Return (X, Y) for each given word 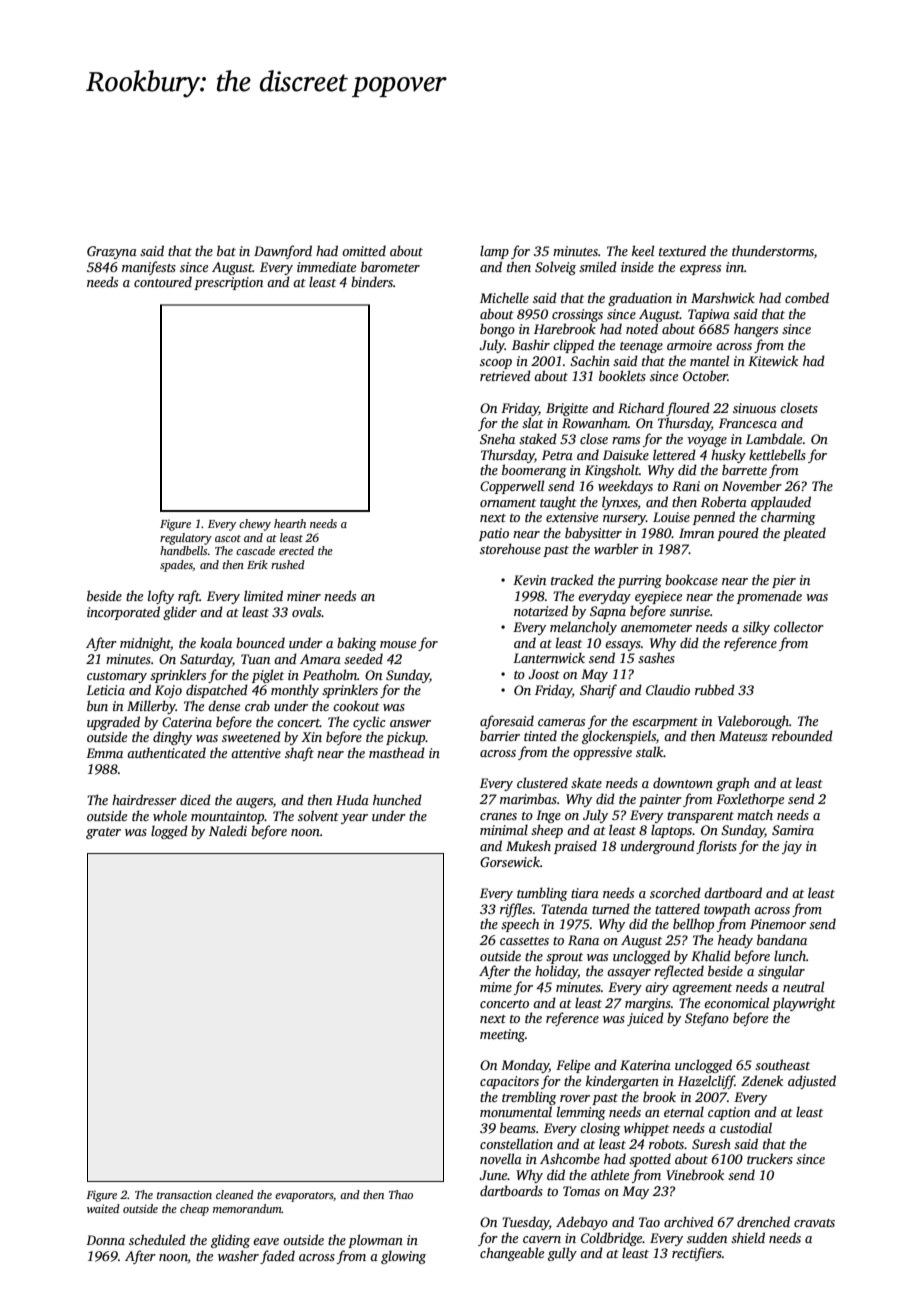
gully (562, 1254)
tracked (572, 579)
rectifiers (697, 1254)
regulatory (186, 539)
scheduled (157, 1239)
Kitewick (773, 360)
